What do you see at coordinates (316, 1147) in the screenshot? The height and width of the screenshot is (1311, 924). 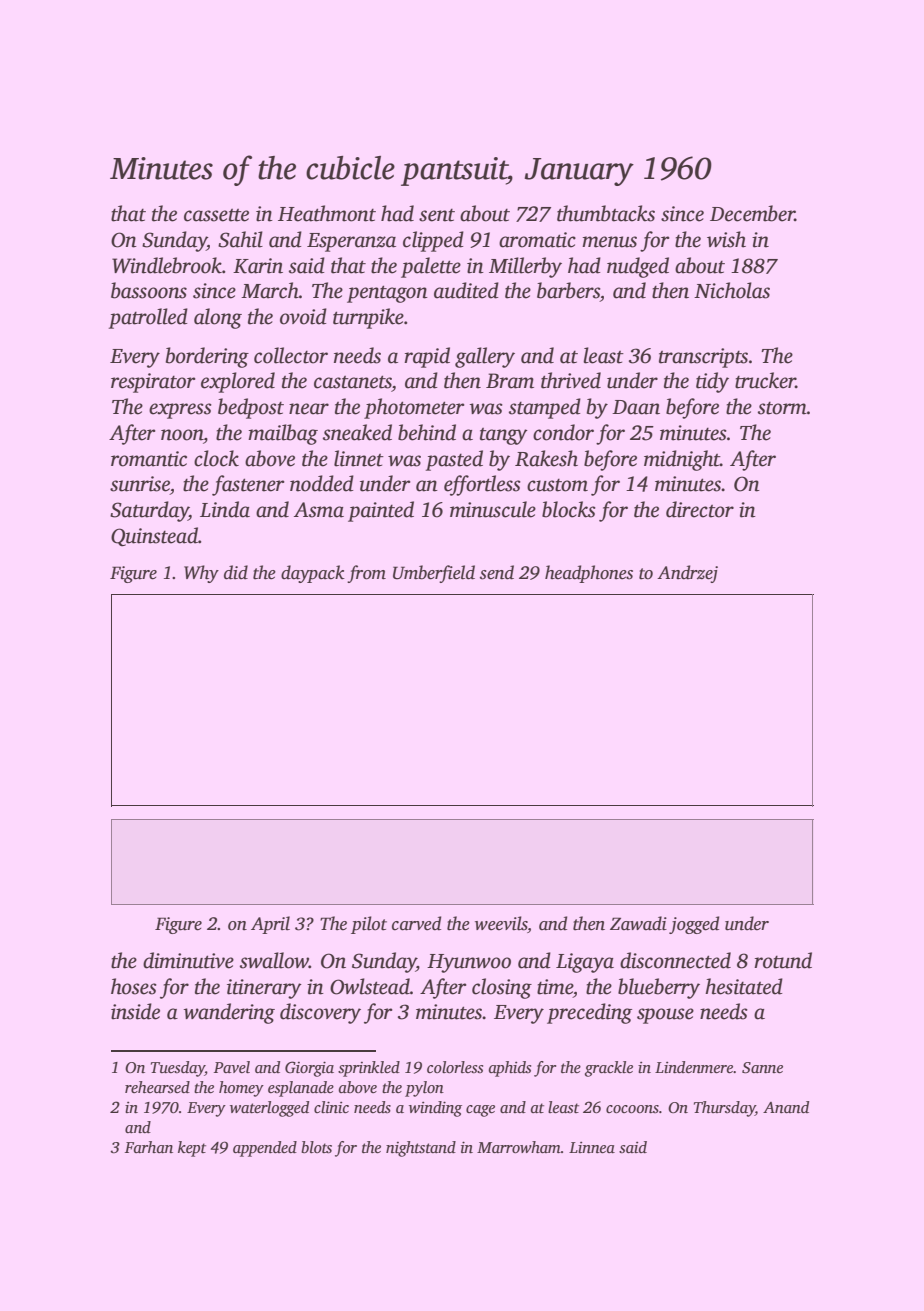 I see `blots` at bounding box center [316, 1147].
